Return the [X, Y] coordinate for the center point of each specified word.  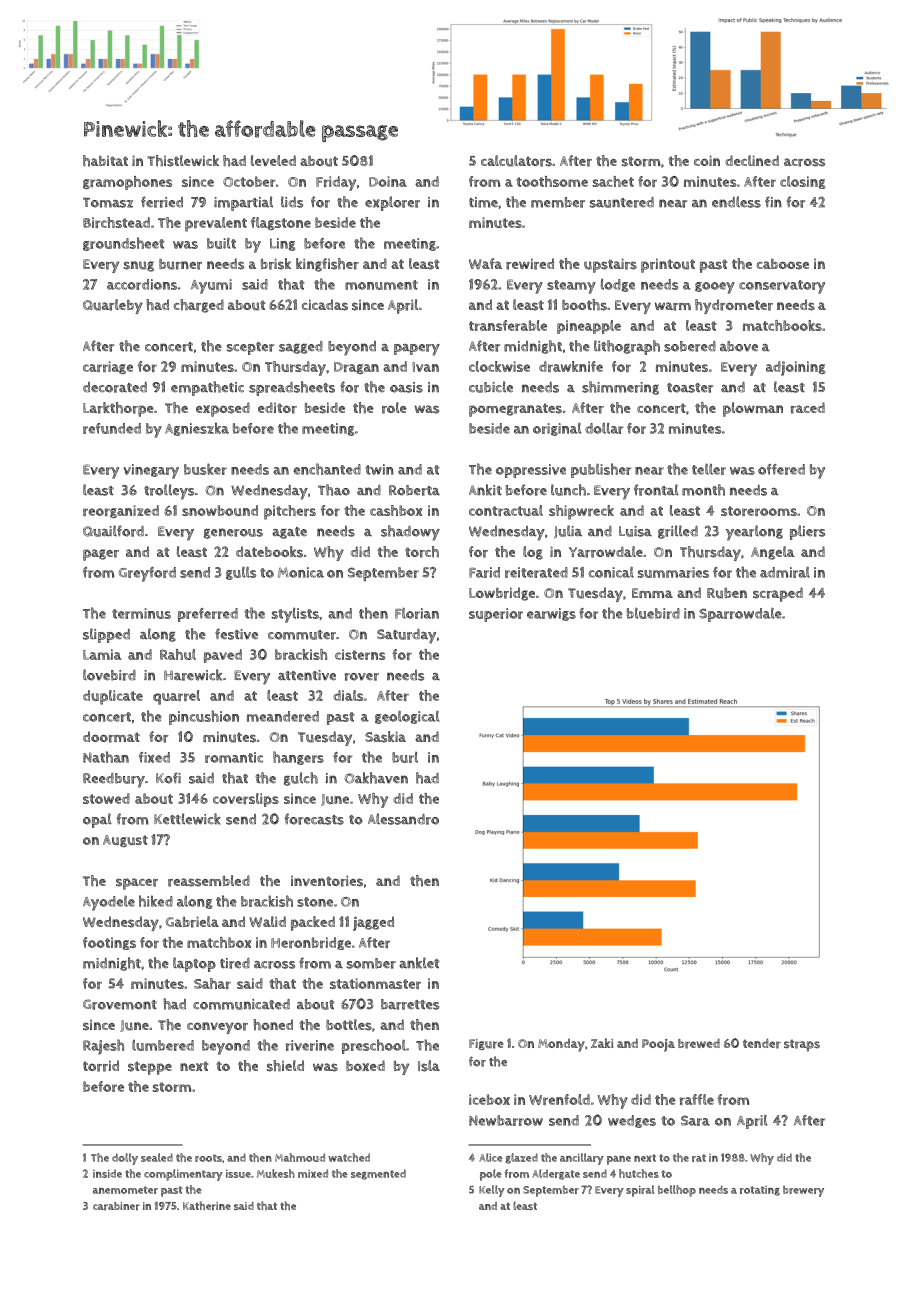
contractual [506, 510]
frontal [656, 490]
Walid [267, 922]
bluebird [653, 613]
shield [285, 1066]
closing [803, 182]
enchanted [327, 469]
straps [802, 1046]
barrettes [410, 1004]
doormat [111, 737]
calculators [516, 161]
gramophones [127, 183]
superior [496, 615]
